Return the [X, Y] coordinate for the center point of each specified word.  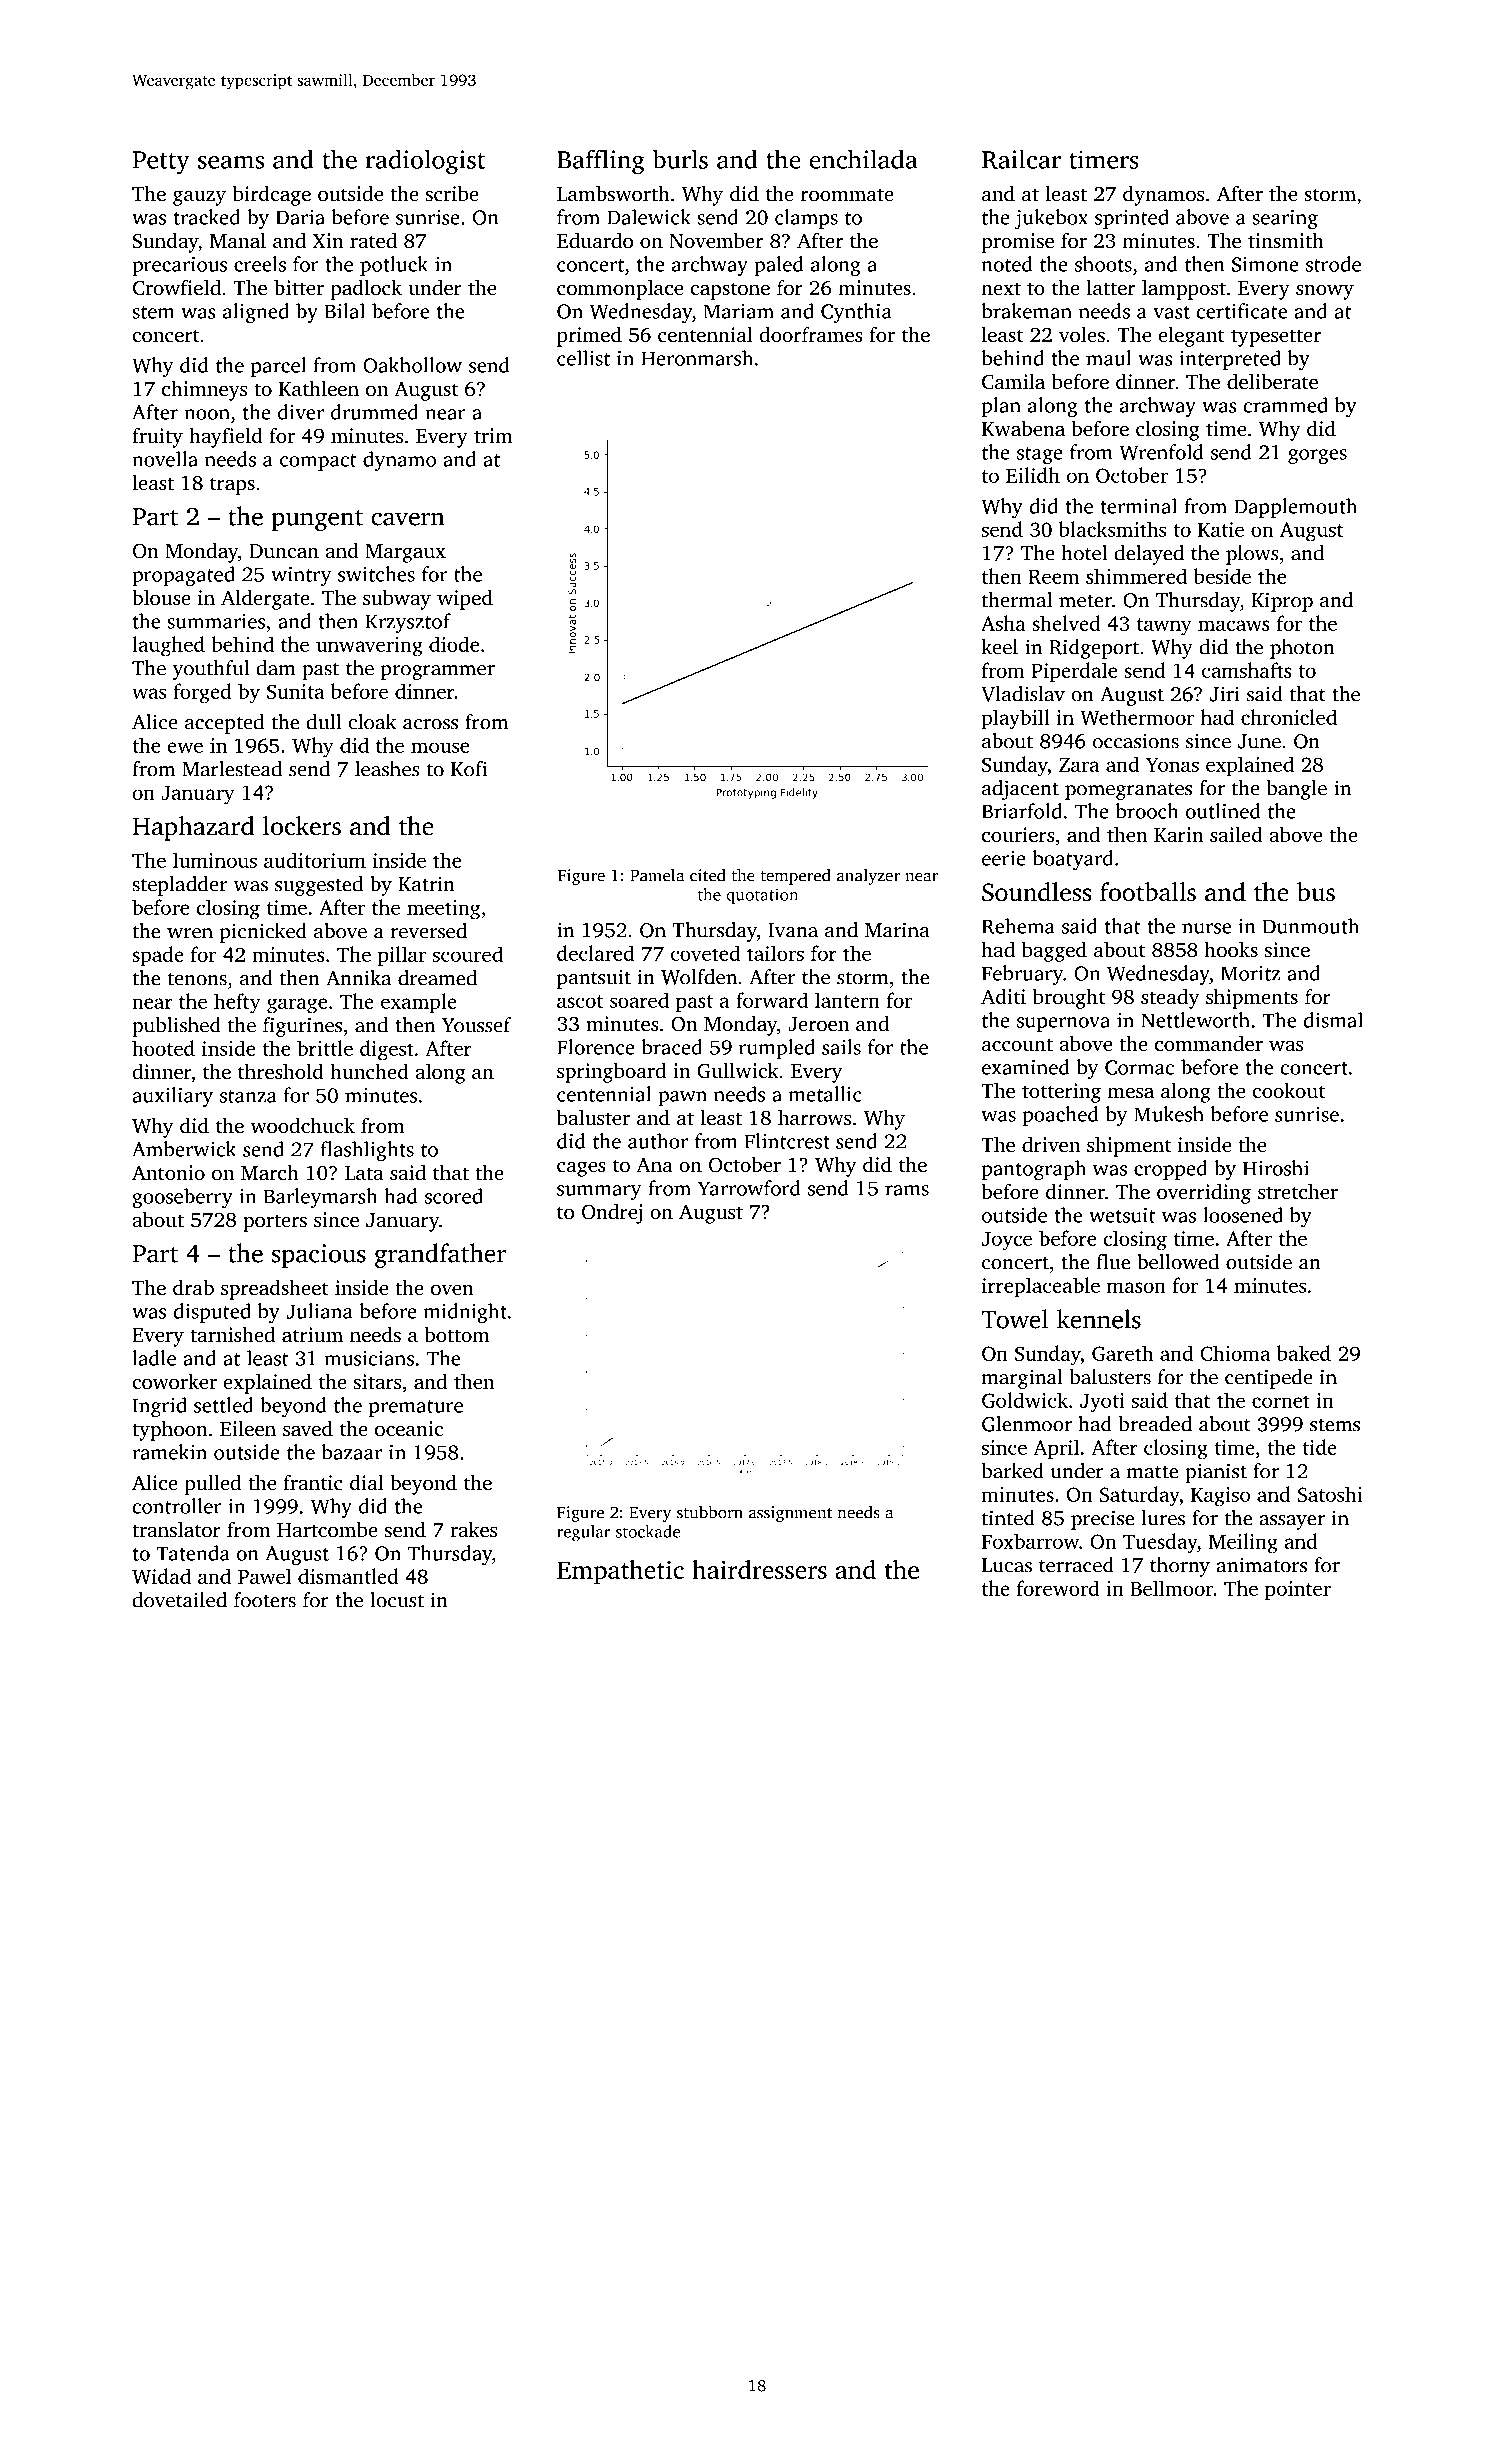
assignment [790, 1514]
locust [397, 1600]
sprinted [1132, 219]
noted [1007, 264]
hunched [369, 1071]
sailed [1236, 834]
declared [595, 953]
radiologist [425, 162]
